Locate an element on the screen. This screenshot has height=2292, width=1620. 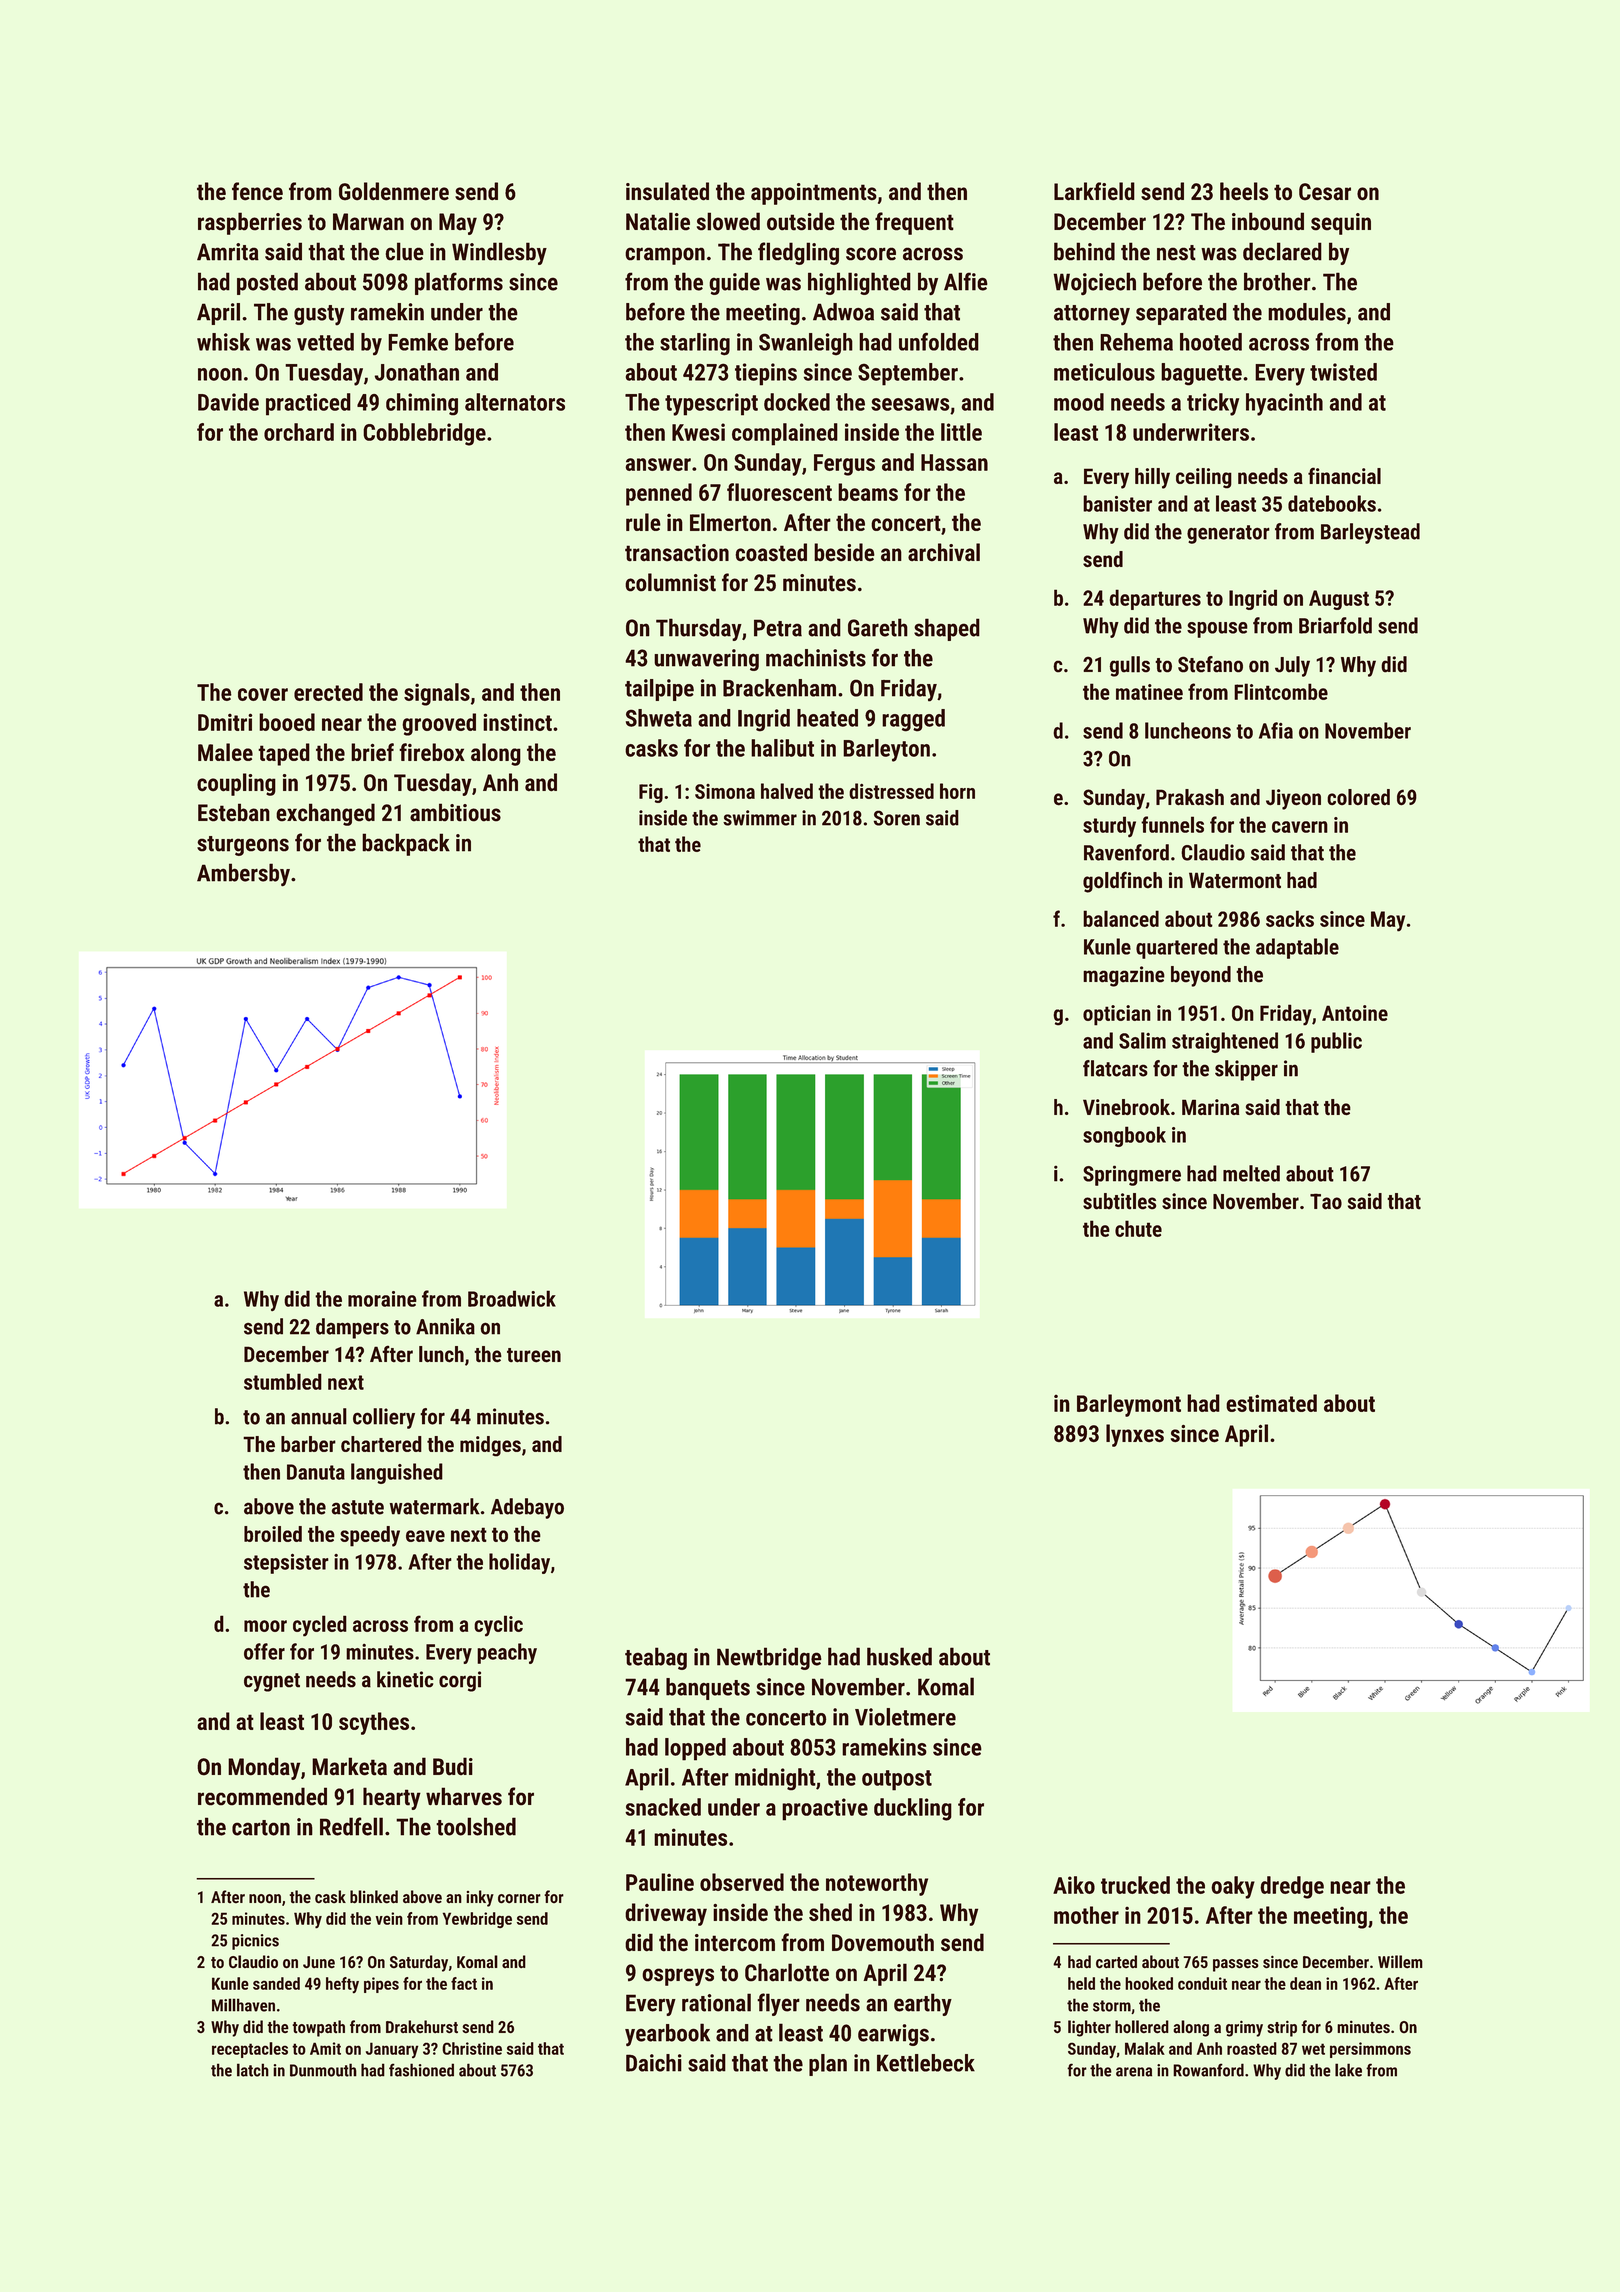
moraine is located at coordinates (382, 1299).
